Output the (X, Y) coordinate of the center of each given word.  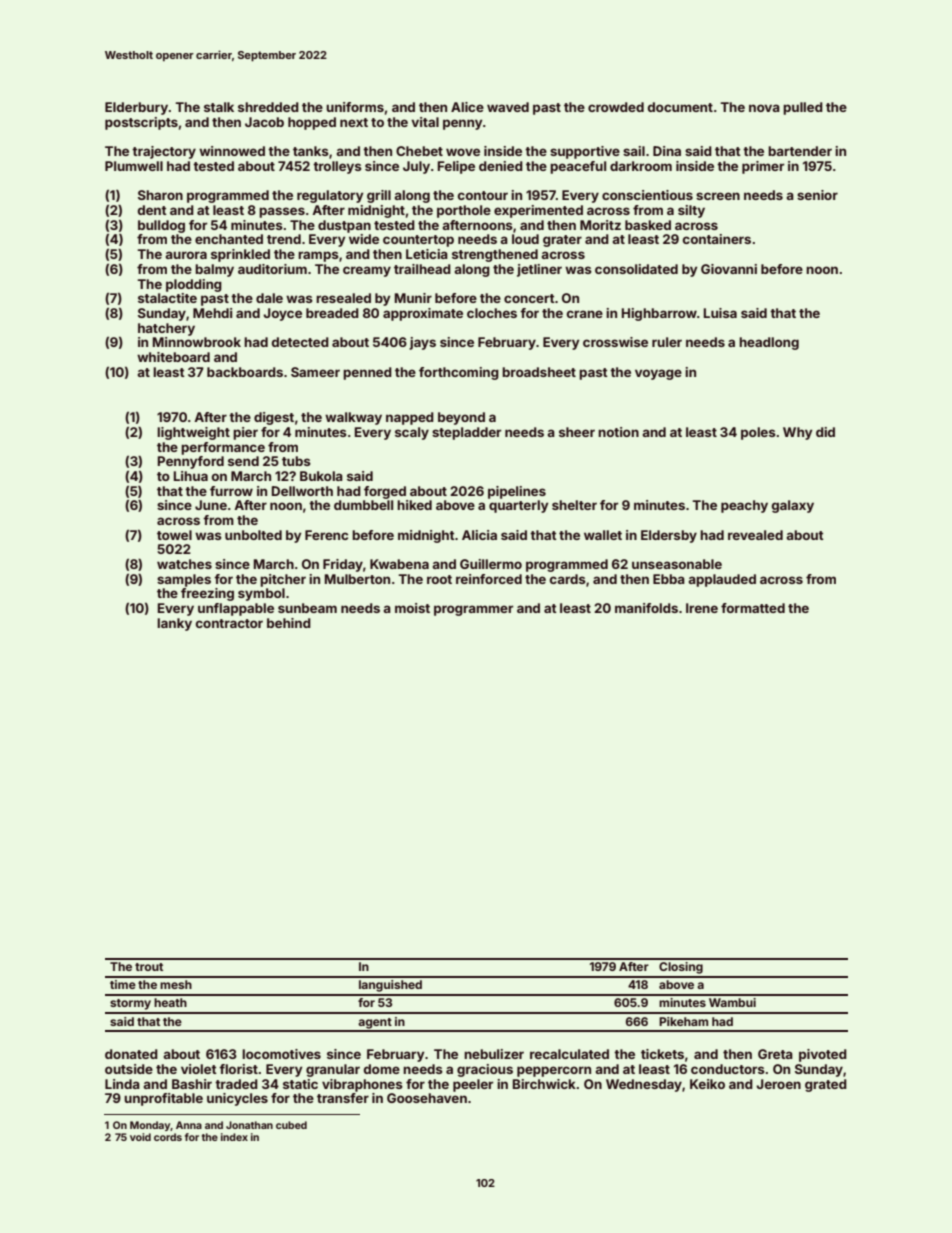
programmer (473, 610)
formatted (753, 608)
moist (412, 608)
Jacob (264, 122)
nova (764, 108)
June (211, 505)
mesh (176, 984)
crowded (616, 107)
